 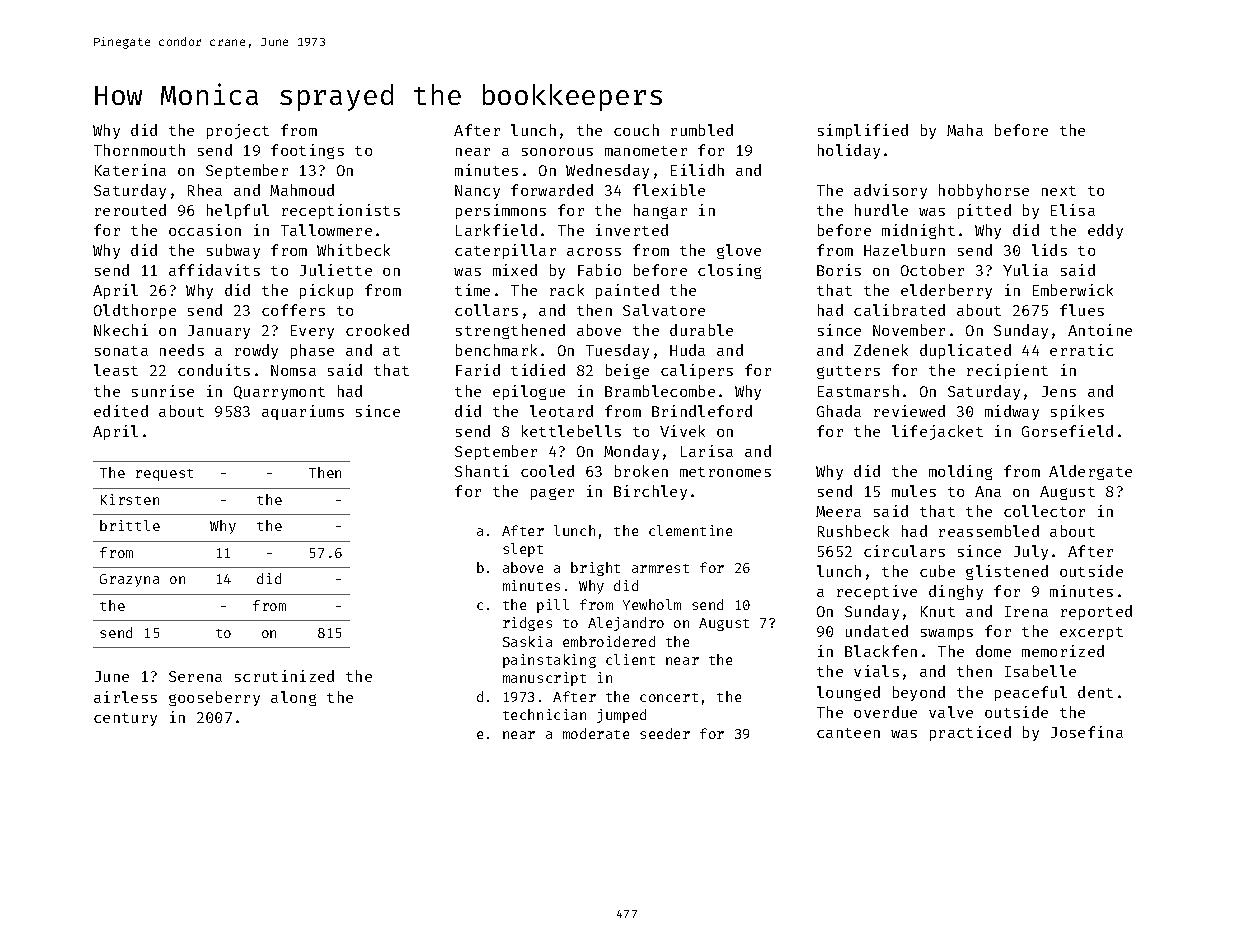 I want to click on Josefina, so click(x=1087, y=732).
